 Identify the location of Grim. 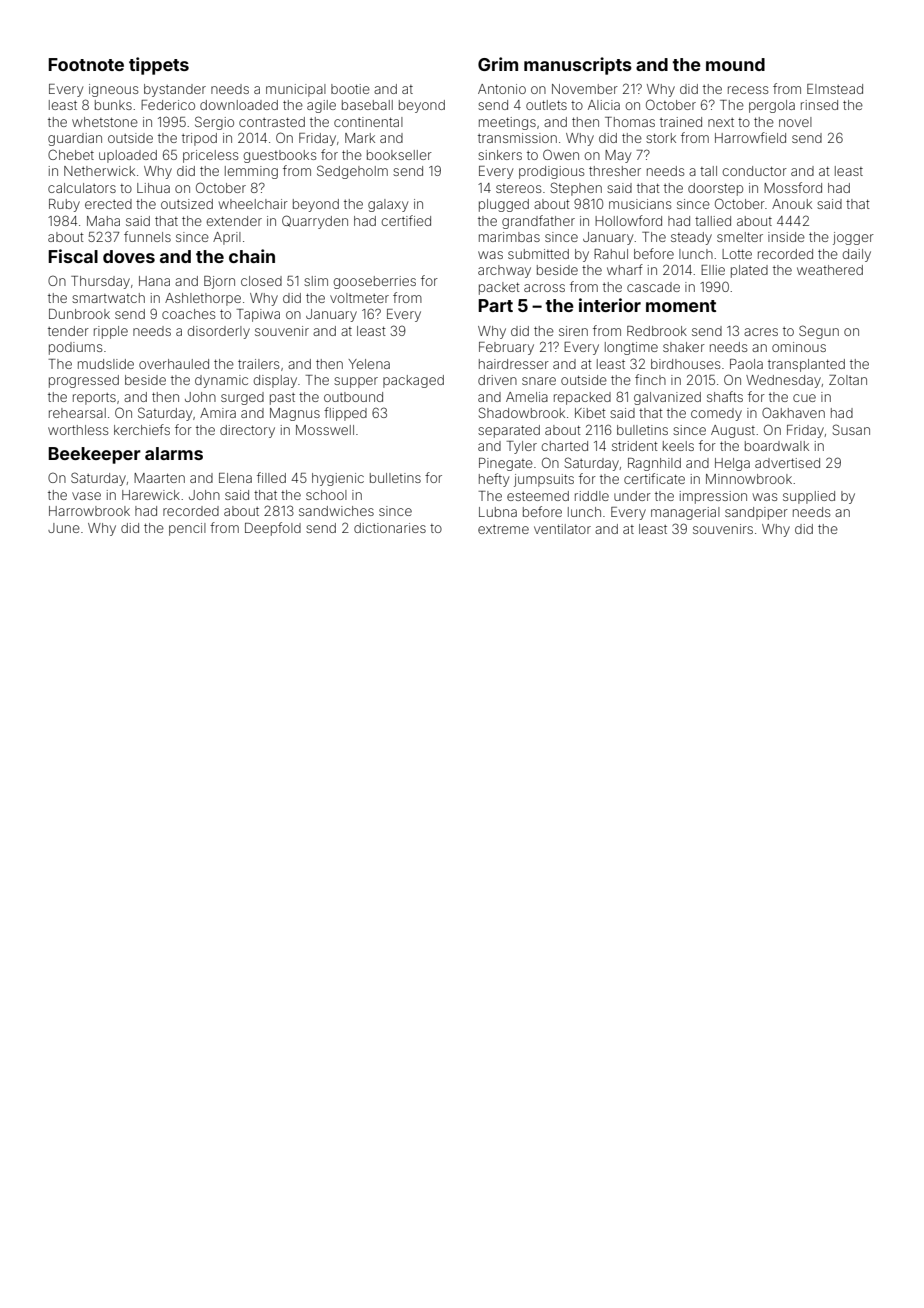
(498, 64).
